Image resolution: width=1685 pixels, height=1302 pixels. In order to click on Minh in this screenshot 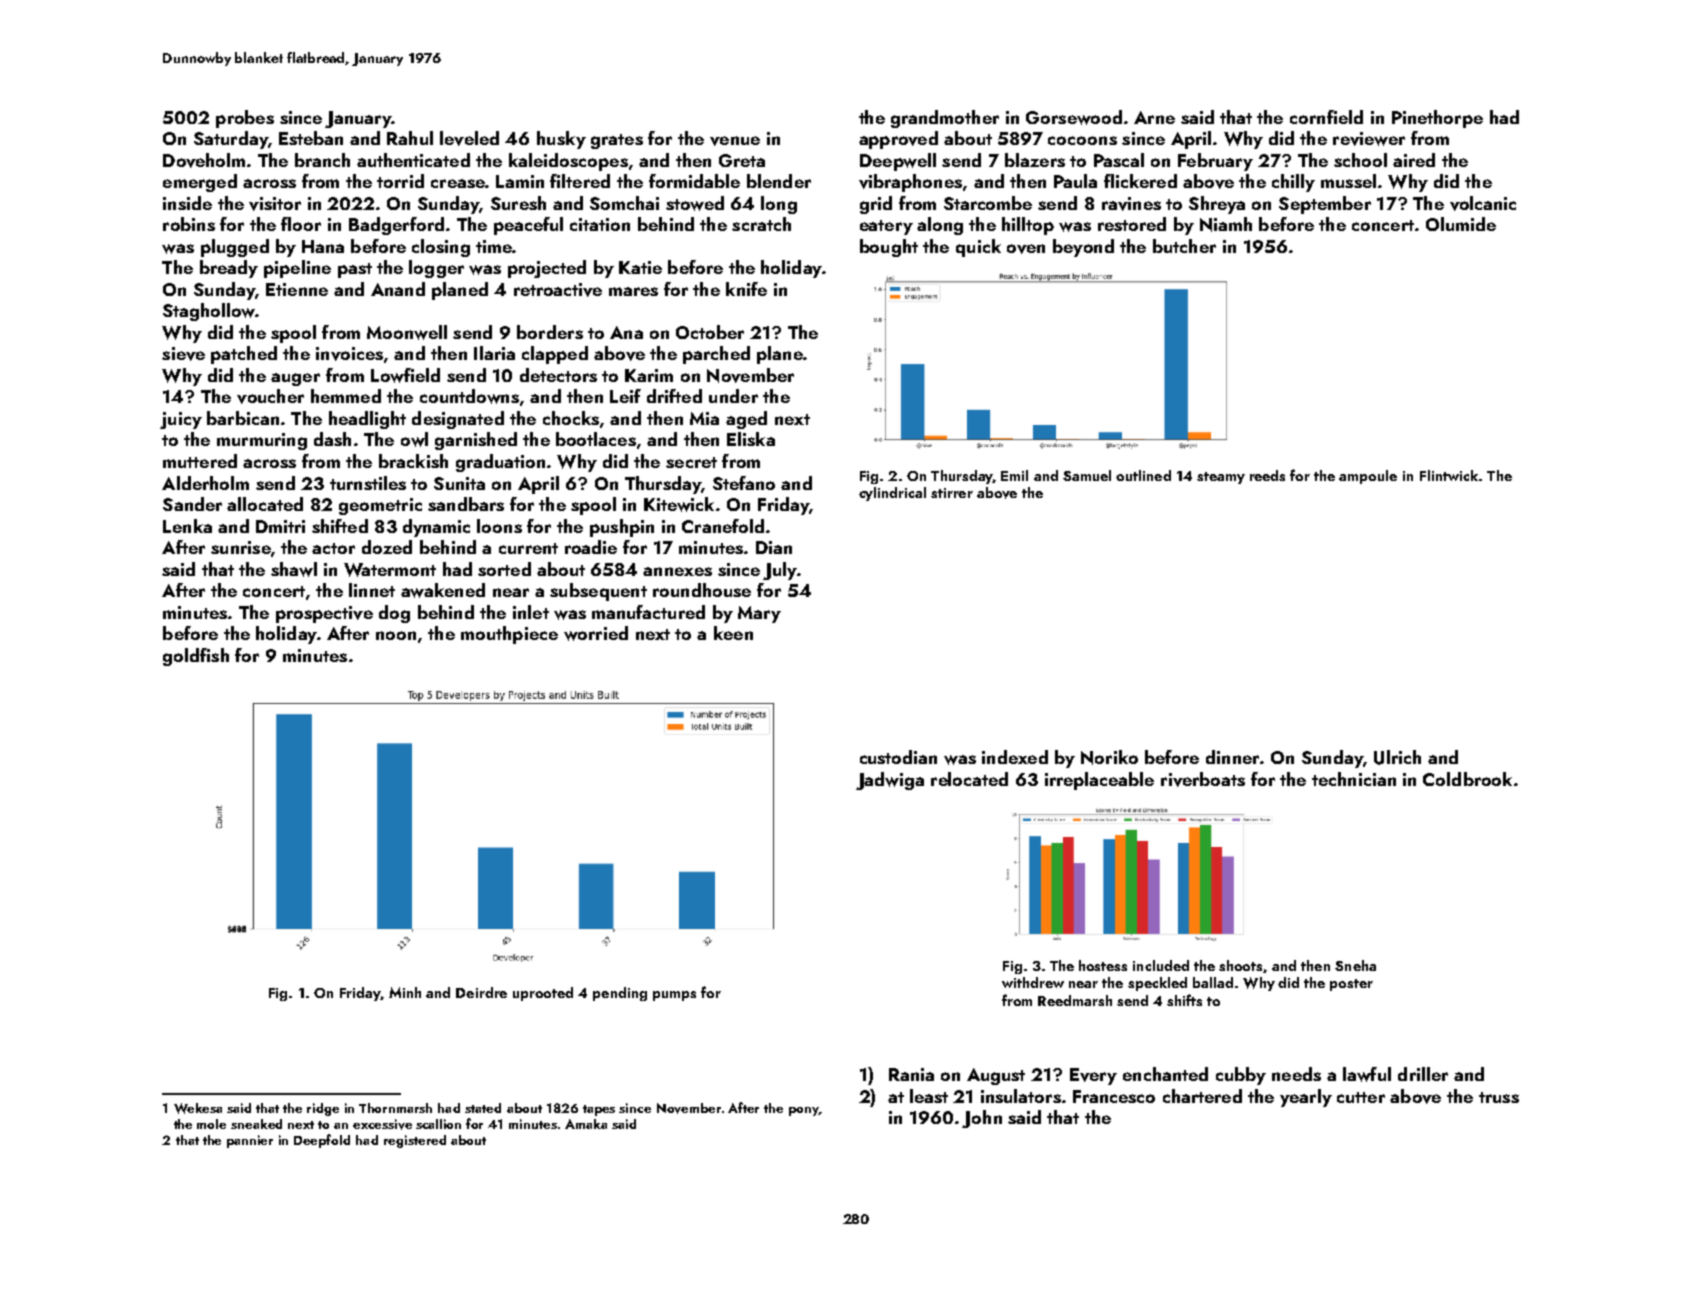, I will do `click(405, 992)`.
